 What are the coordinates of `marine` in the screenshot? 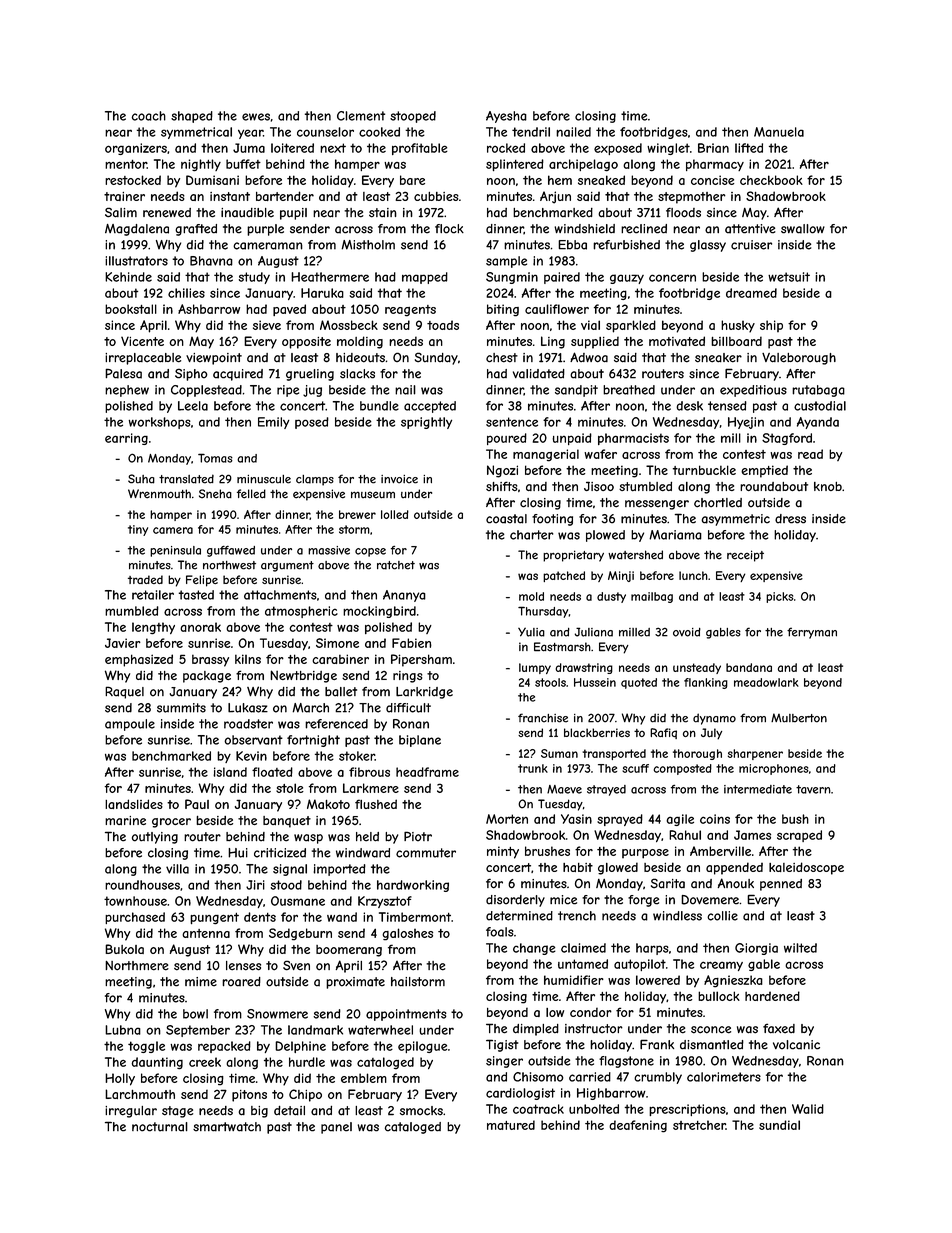 It's located at (125, 820).
